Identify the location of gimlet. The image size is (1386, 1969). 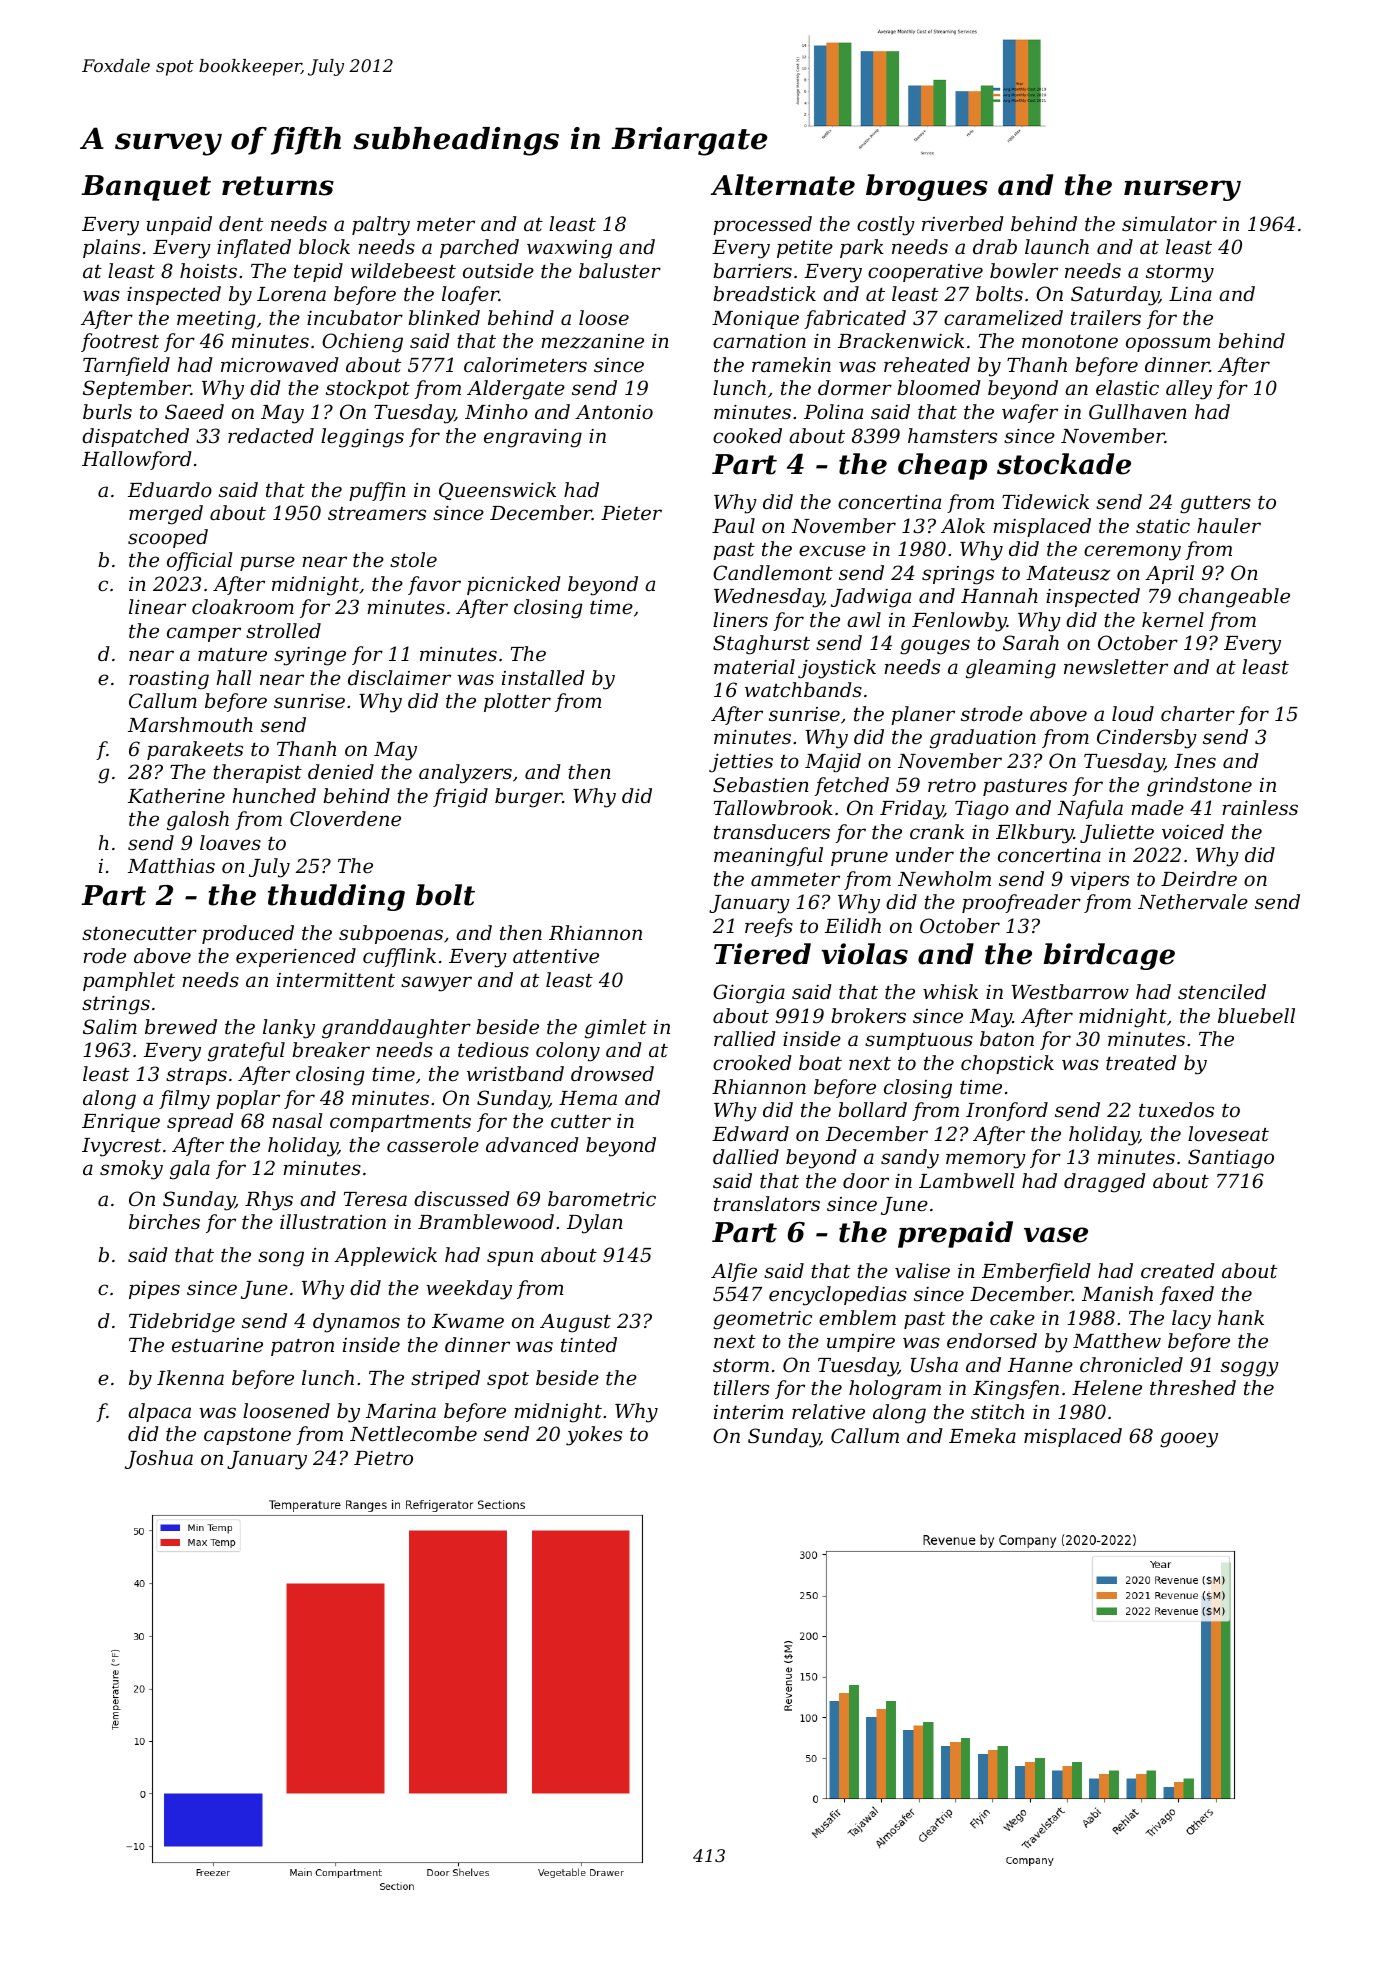
(616, 1029).
